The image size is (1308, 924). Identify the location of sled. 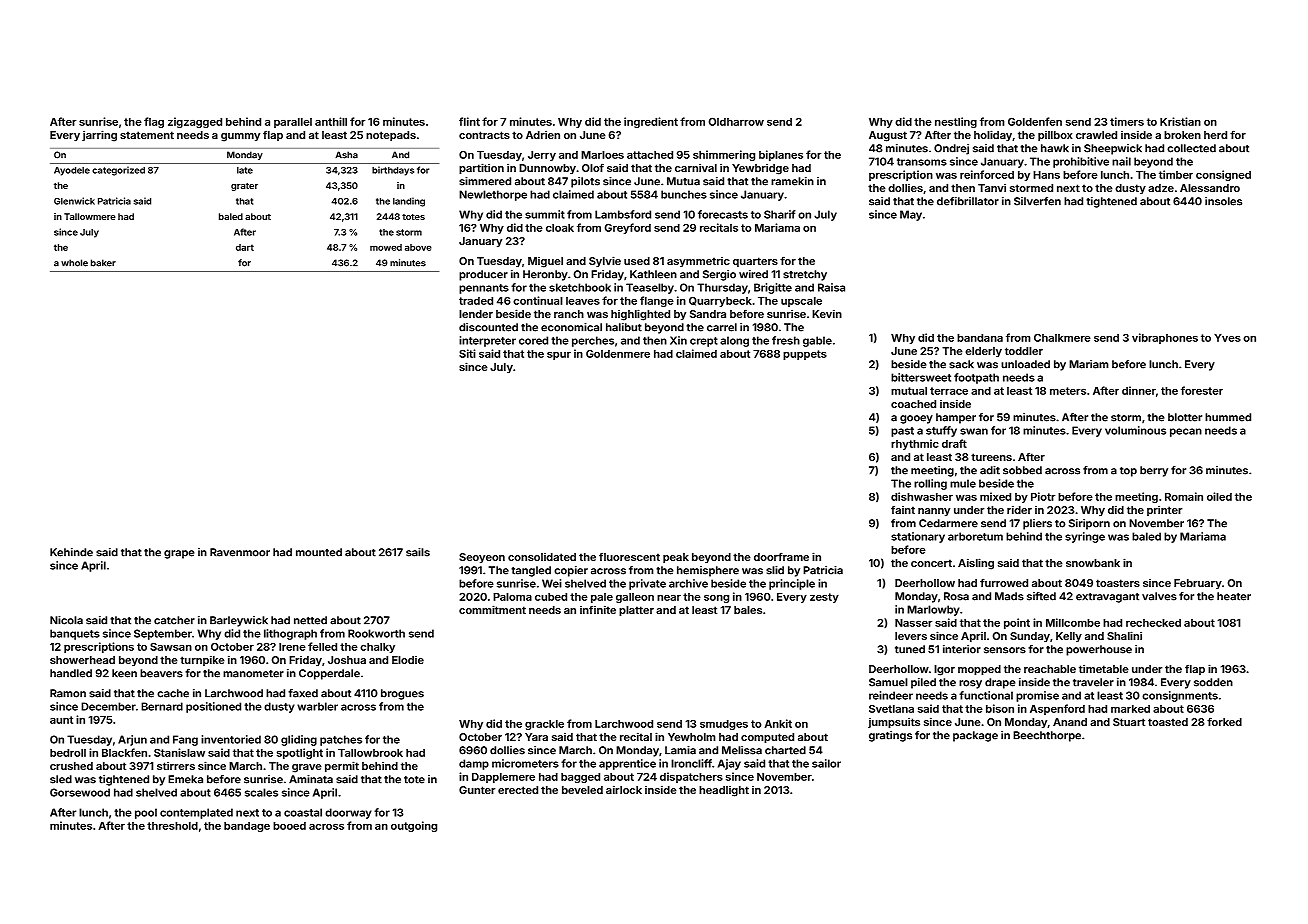
(61, 779).
